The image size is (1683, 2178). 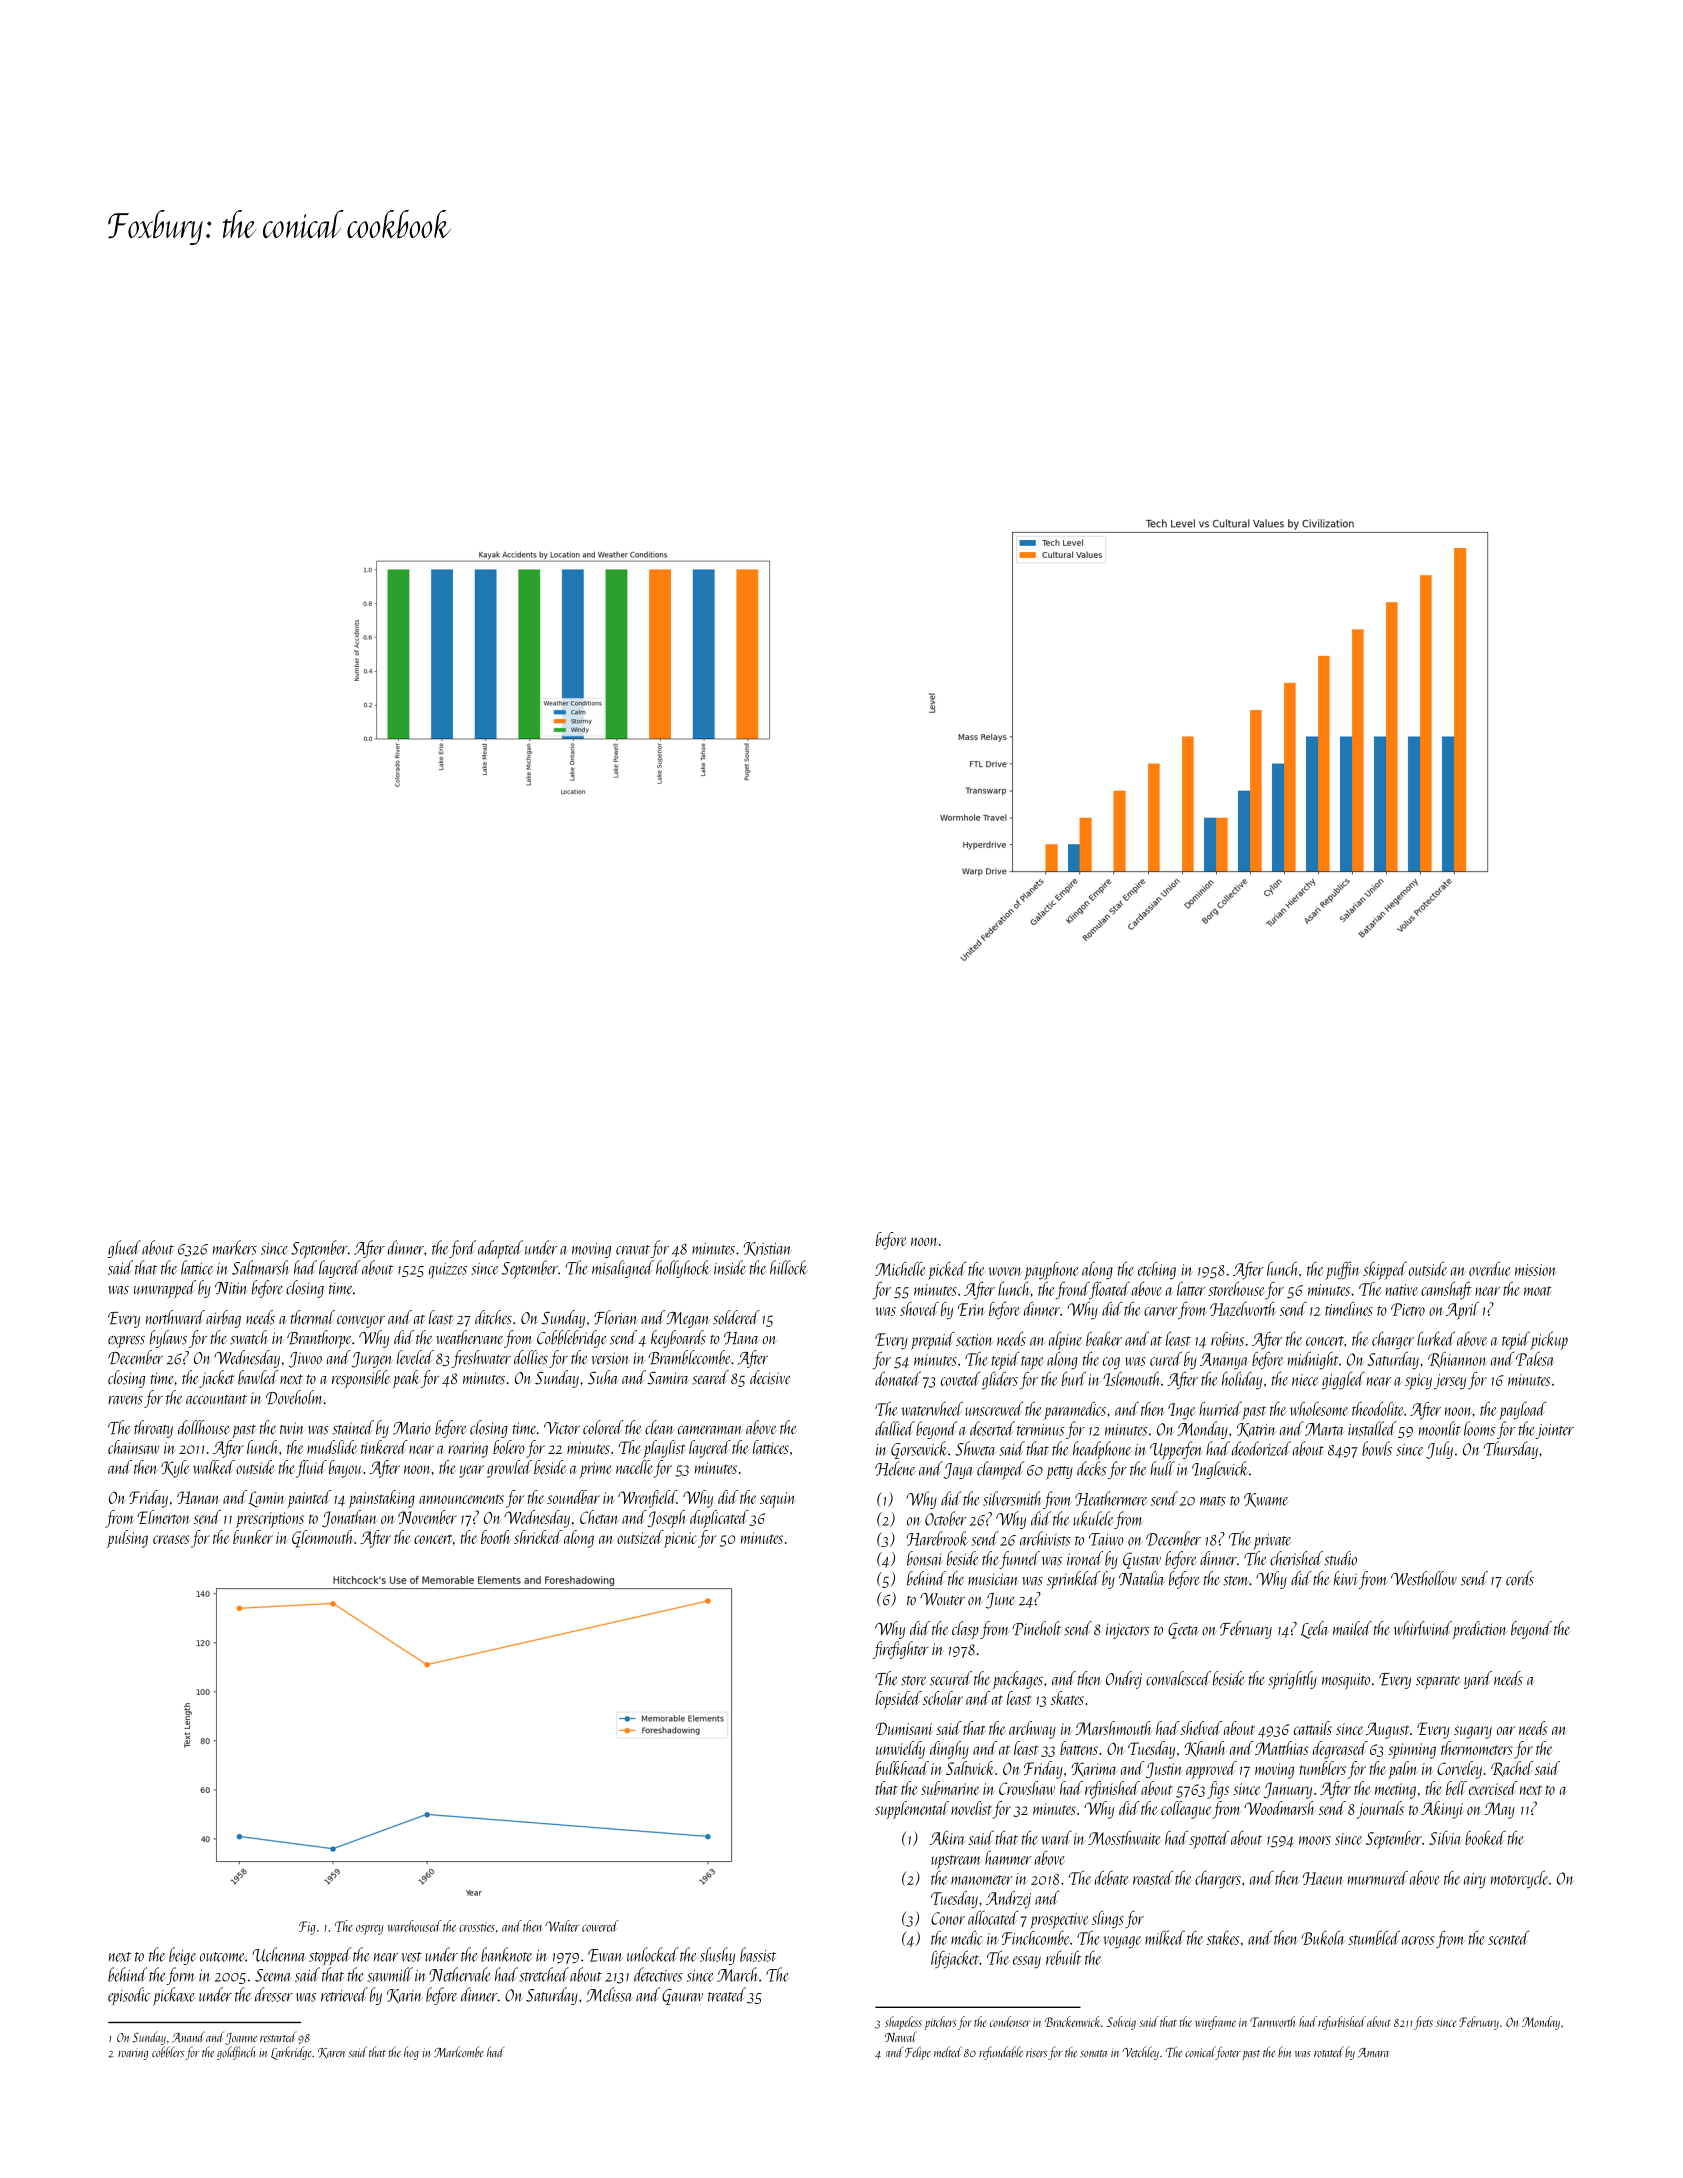 What do you see at coordinates (370, 1930) in the image?
I see `osprey` at bounding box center [370, 1930].
